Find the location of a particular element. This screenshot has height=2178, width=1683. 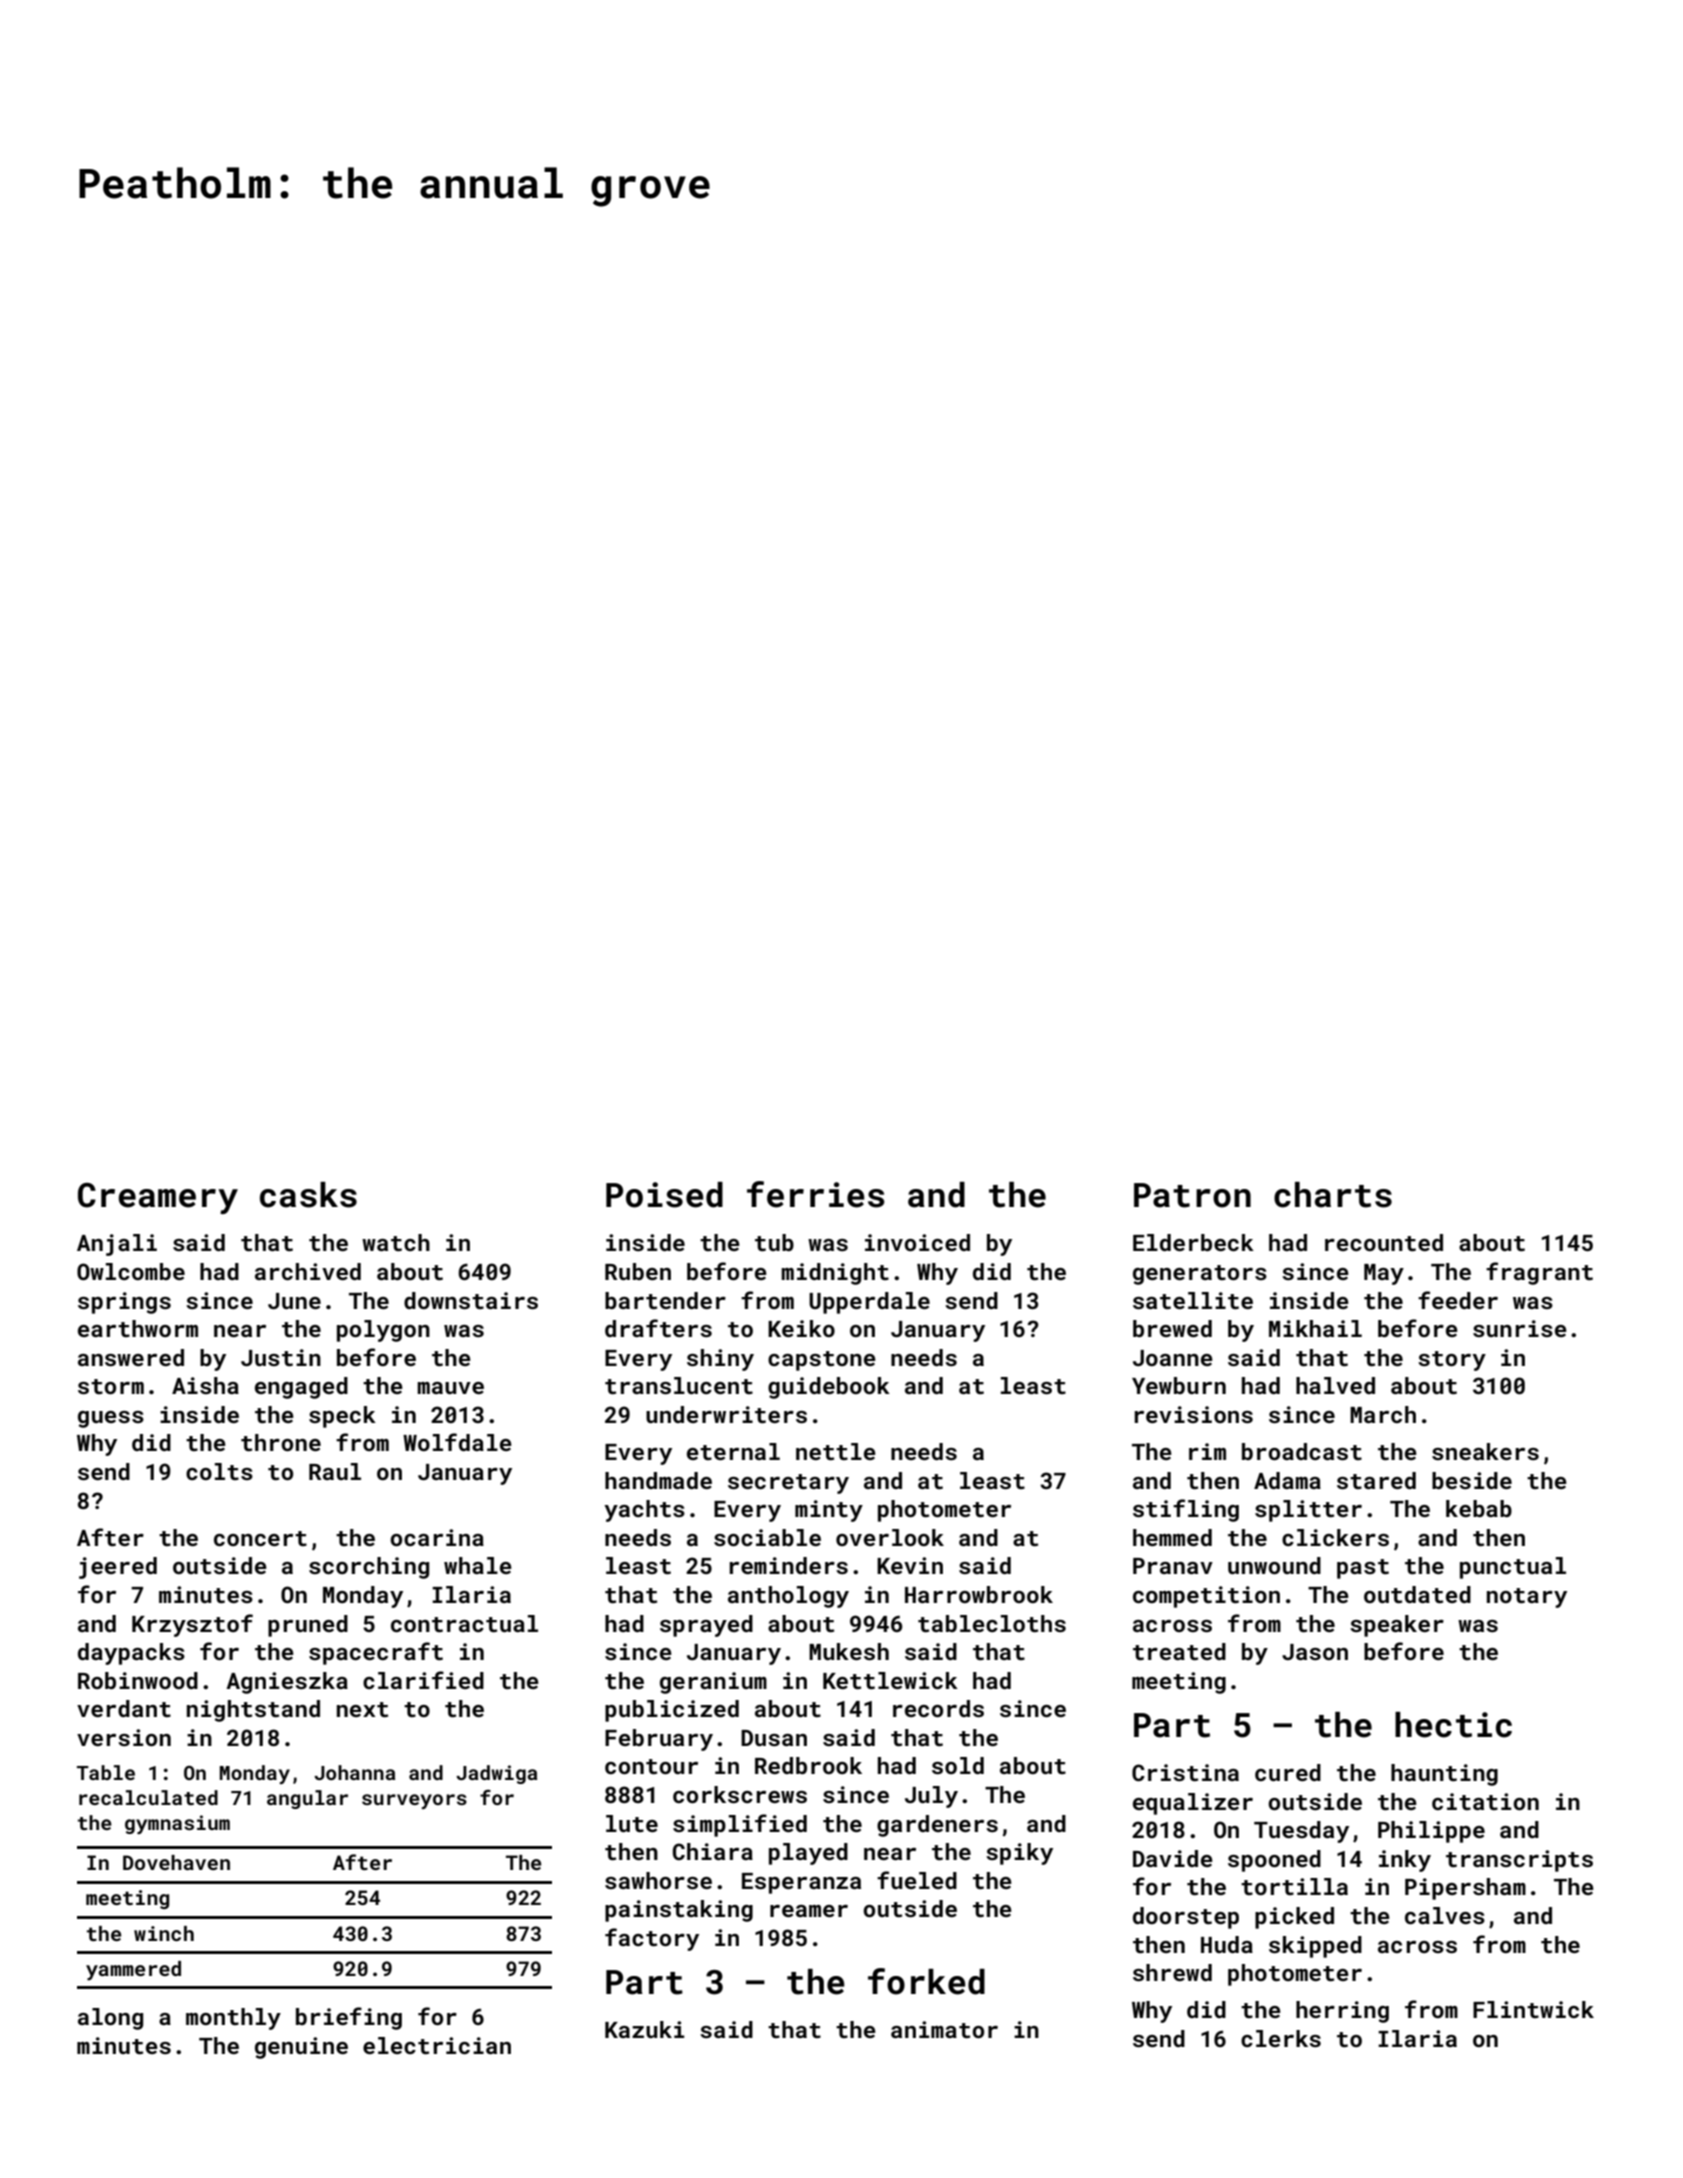

Owlcombe is located at coordinates (131, 1271).
